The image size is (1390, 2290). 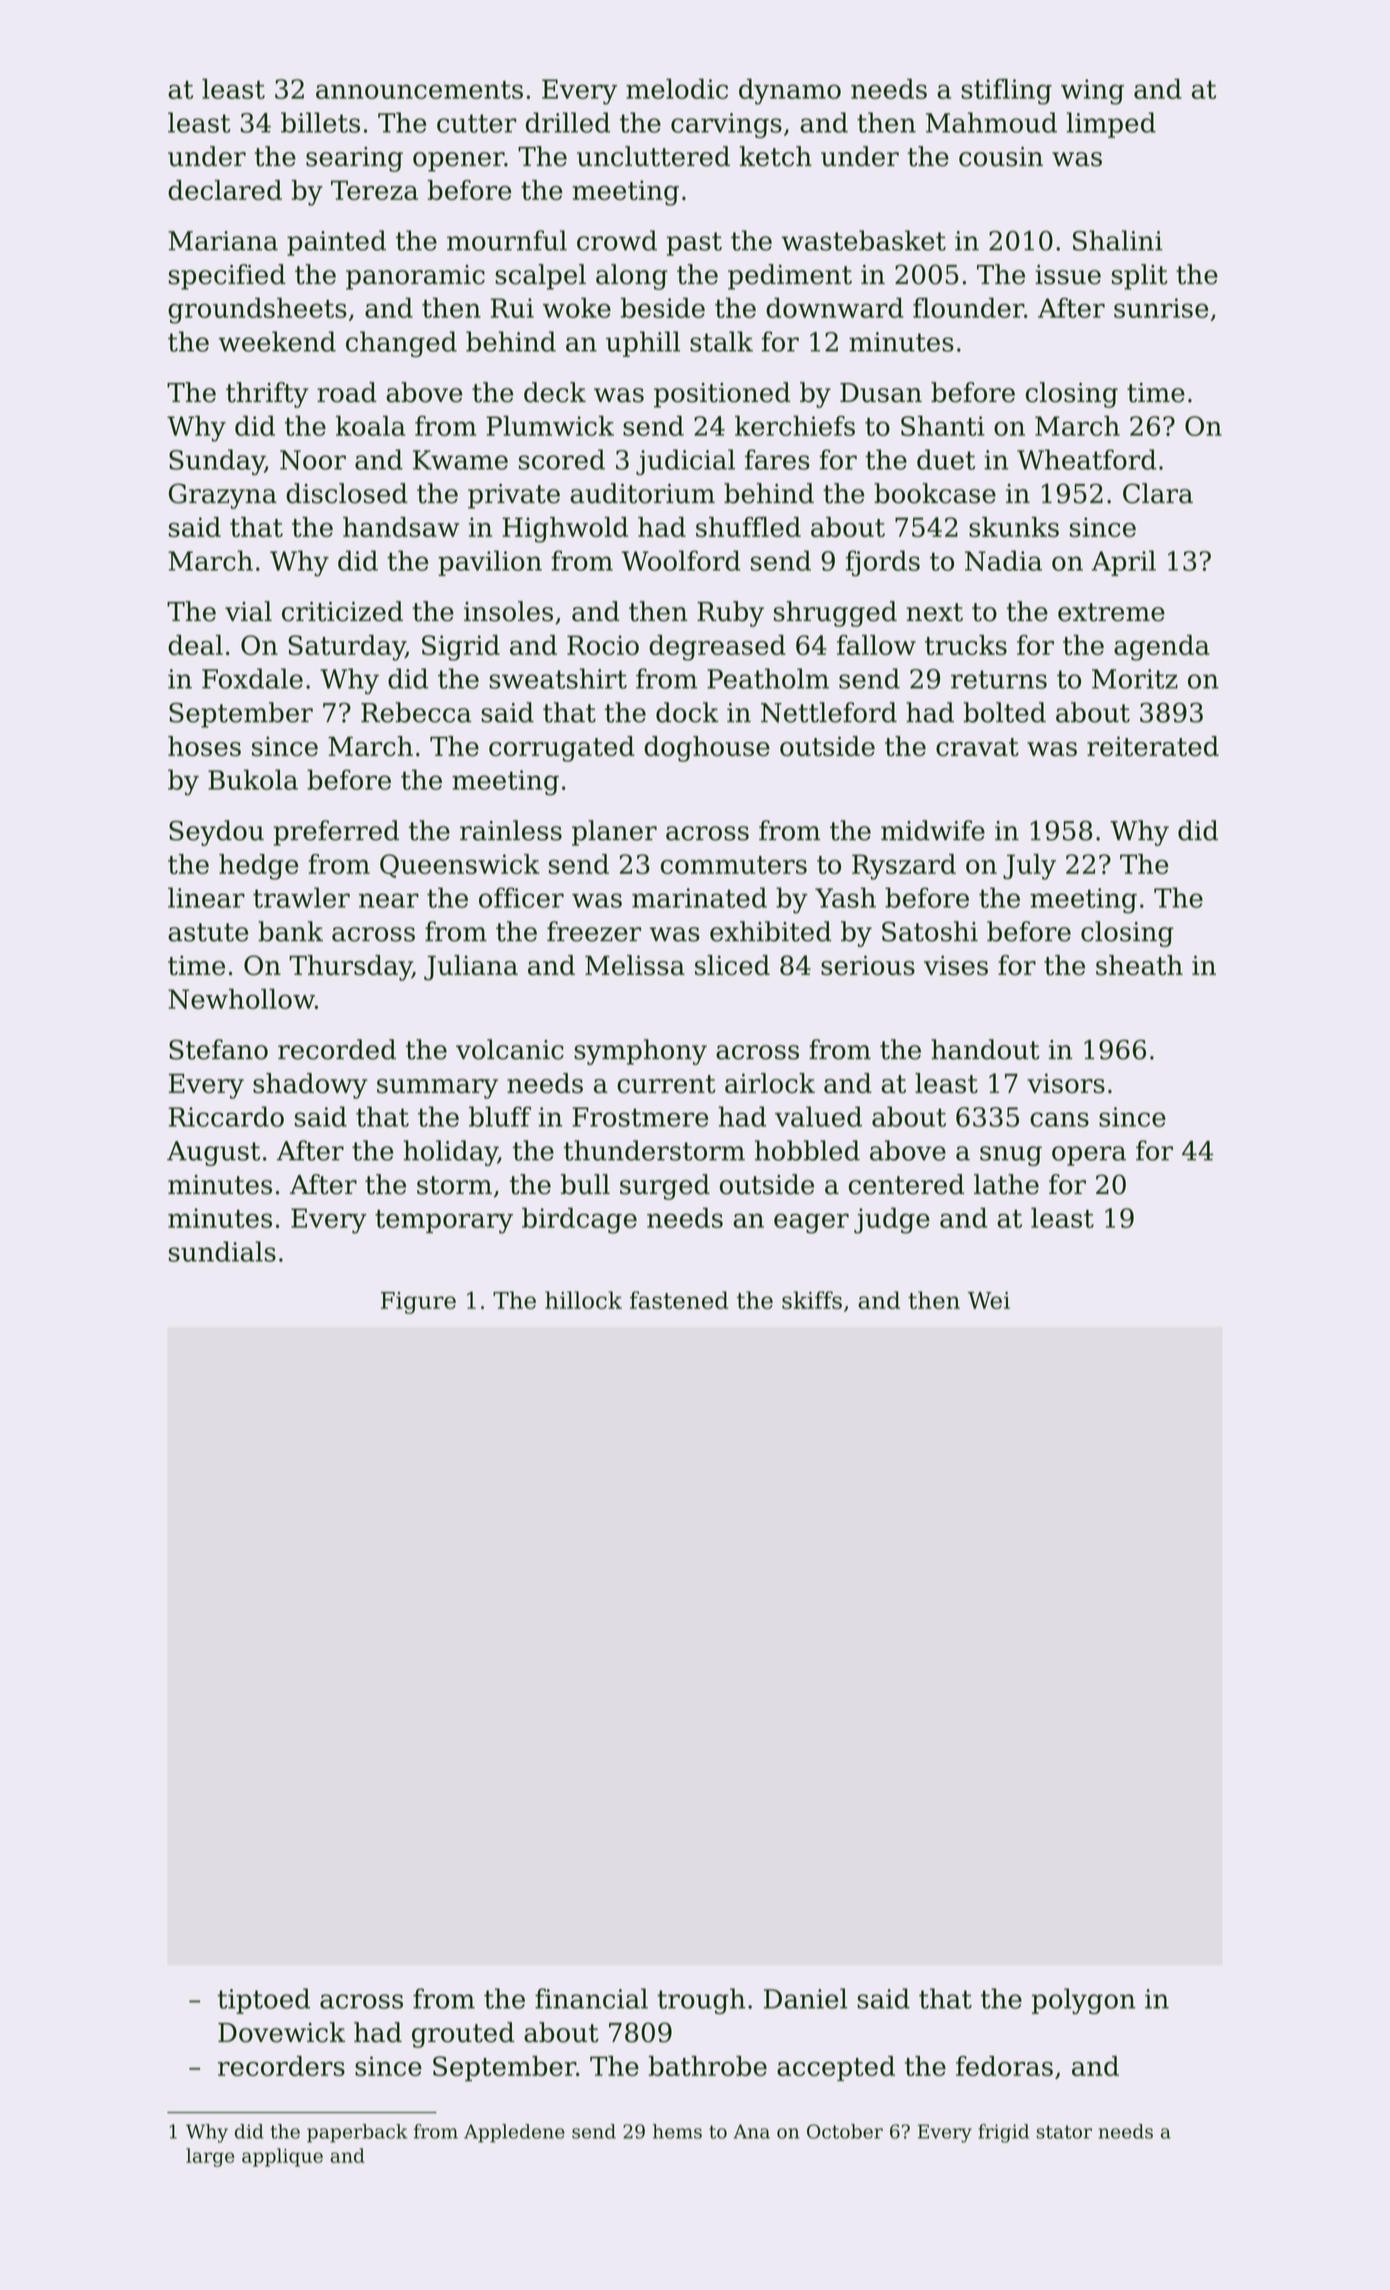 What do you see at coordinates (999, 679) in the screenshot?
I see `returns` at bounding box center [999, 679].
